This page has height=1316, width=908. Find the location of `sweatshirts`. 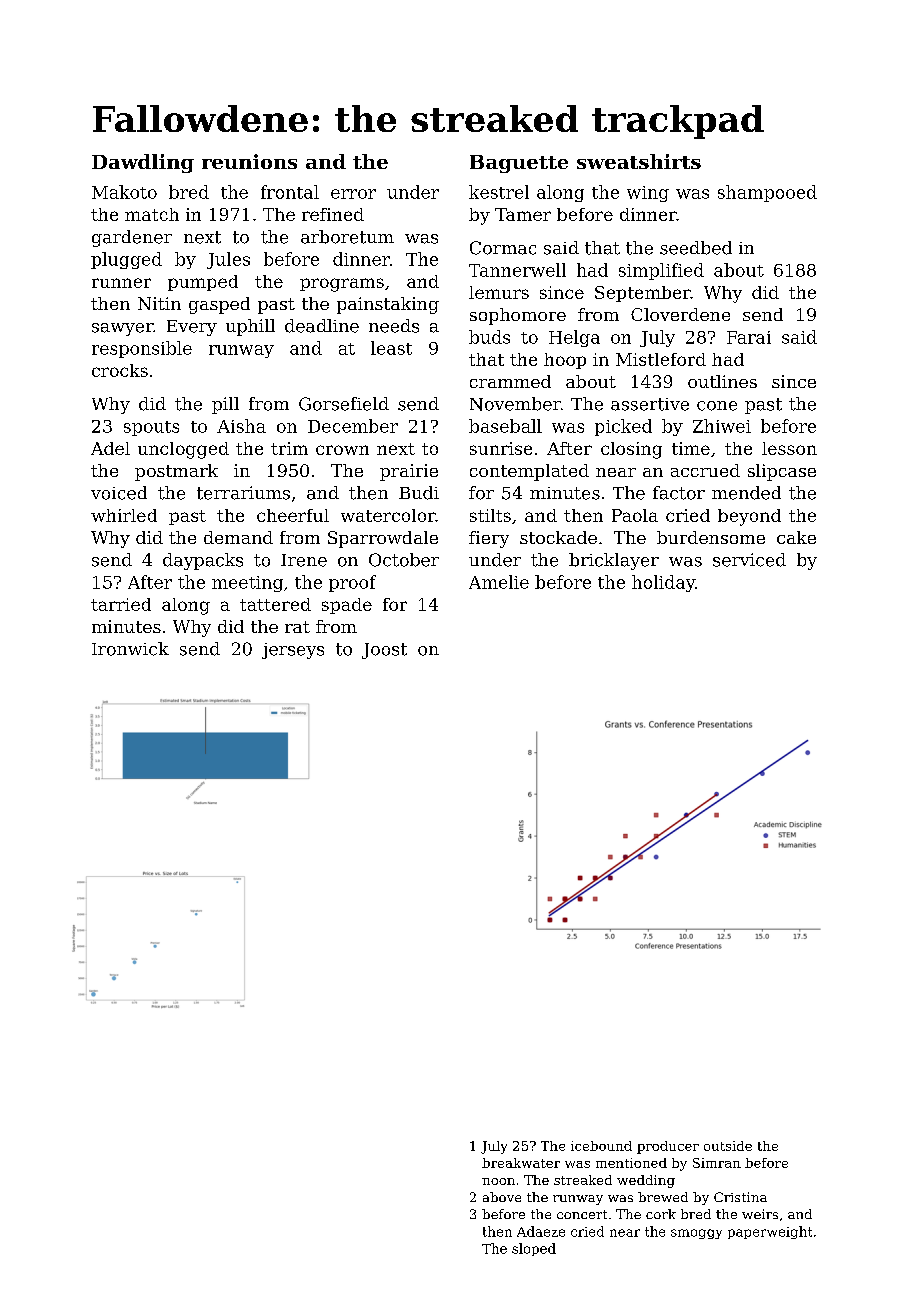

sweatshirts is located at coordinates (639, 161).
